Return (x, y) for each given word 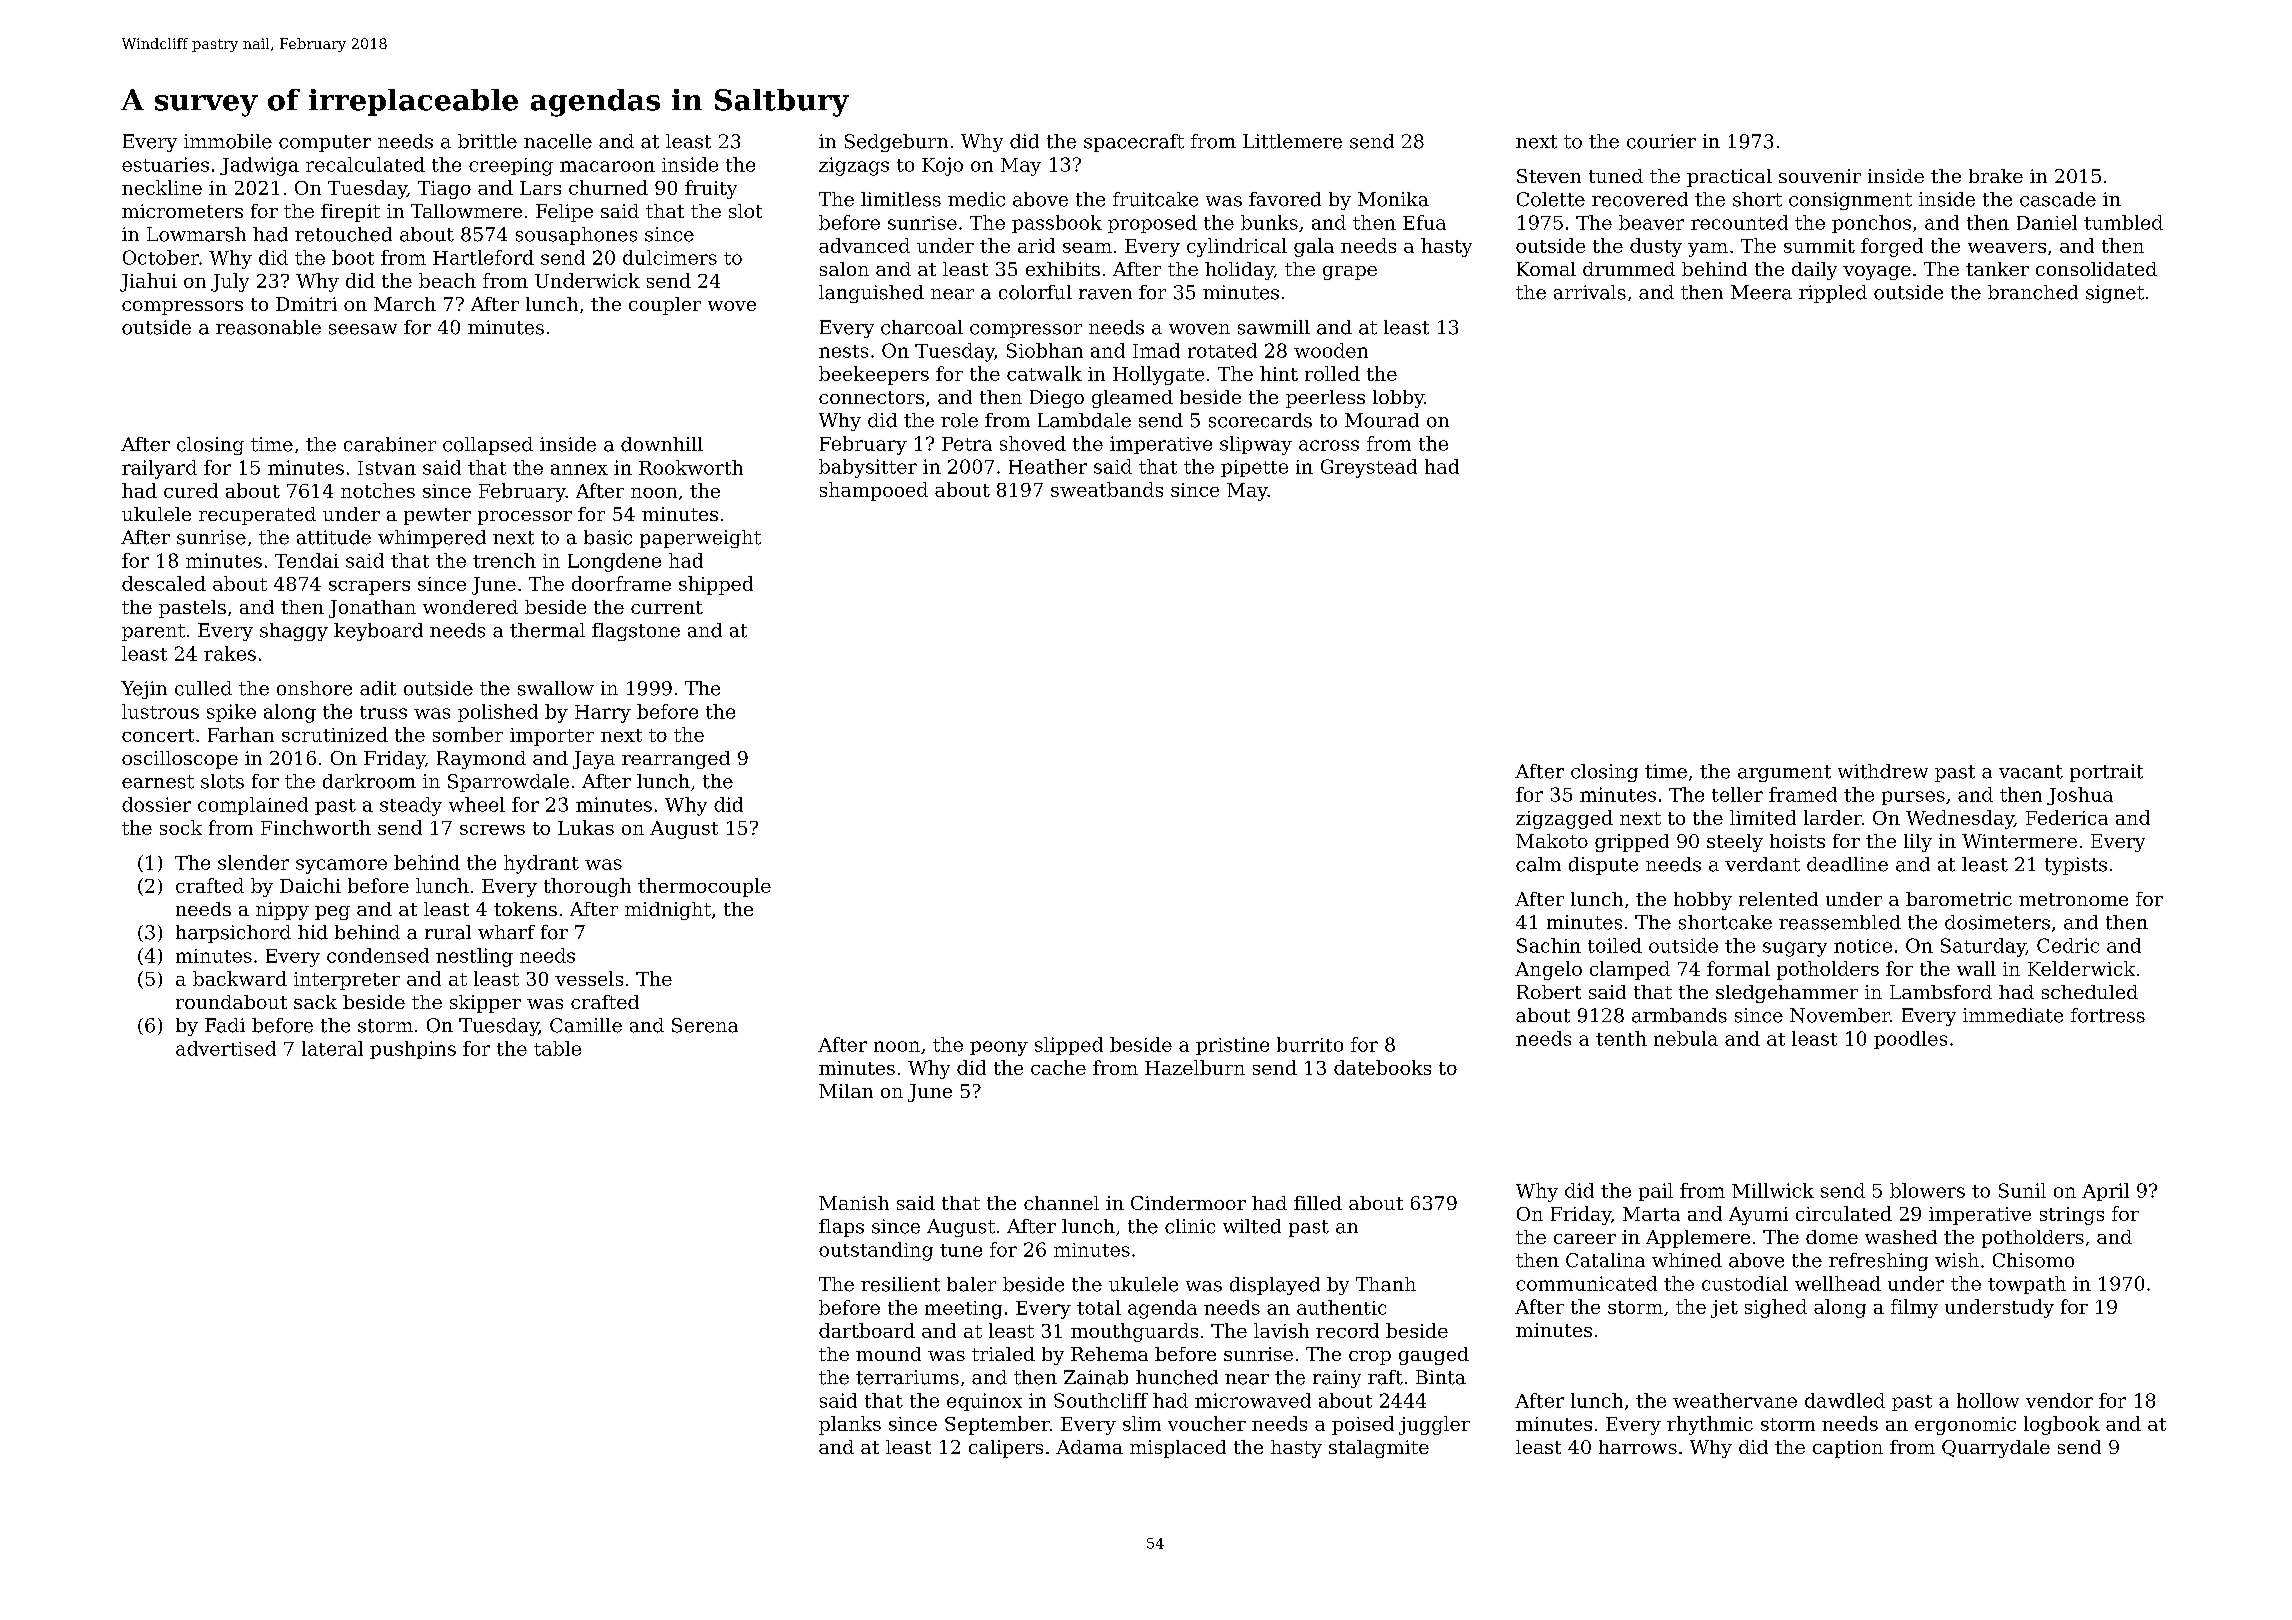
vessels (589, 978)
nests (843, 351)
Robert (1549, 992)
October (161, 257)
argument (1784, 773)
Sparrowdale (508, 783)
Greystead (1369, 468)
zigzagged (1564, 819)
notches (378, 490)
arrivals (1590, 292)
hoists (1797, 841)
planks (850, 1425)
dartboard (867, 1330)
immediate (2013, 1015)
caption (1848, 1449)
